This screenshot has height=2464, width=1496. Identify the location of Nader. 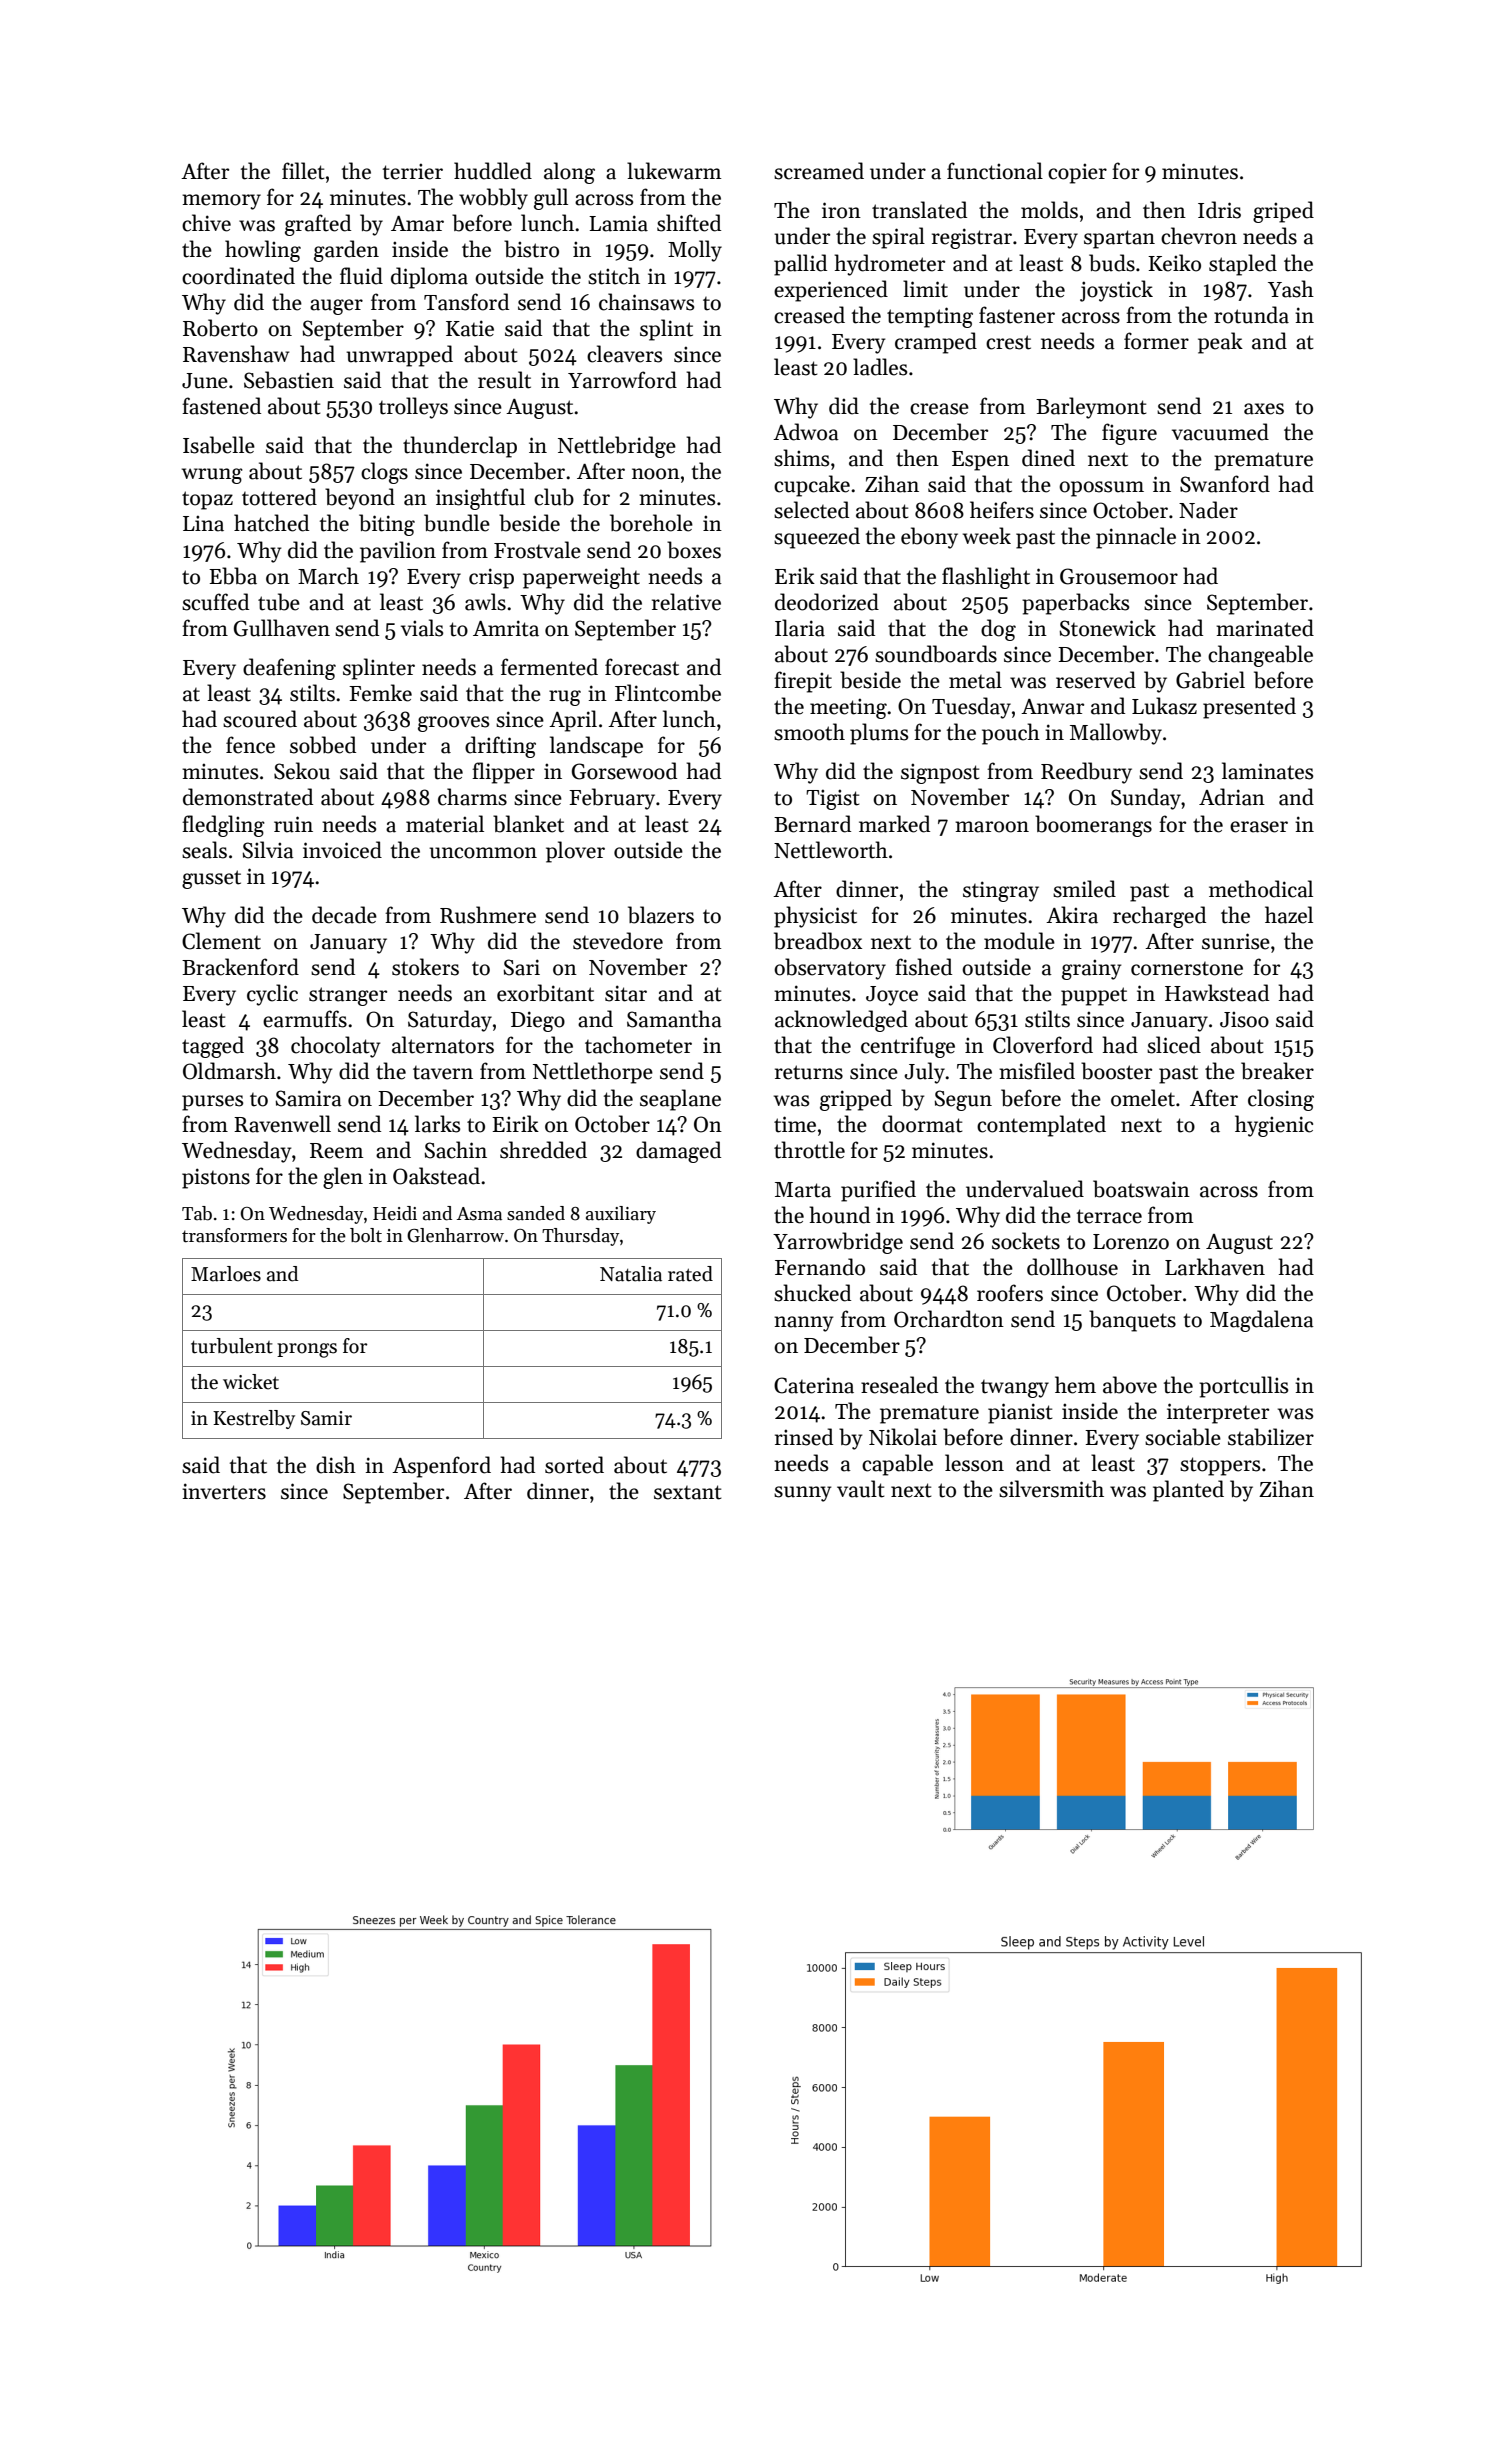
(1208, 510).
